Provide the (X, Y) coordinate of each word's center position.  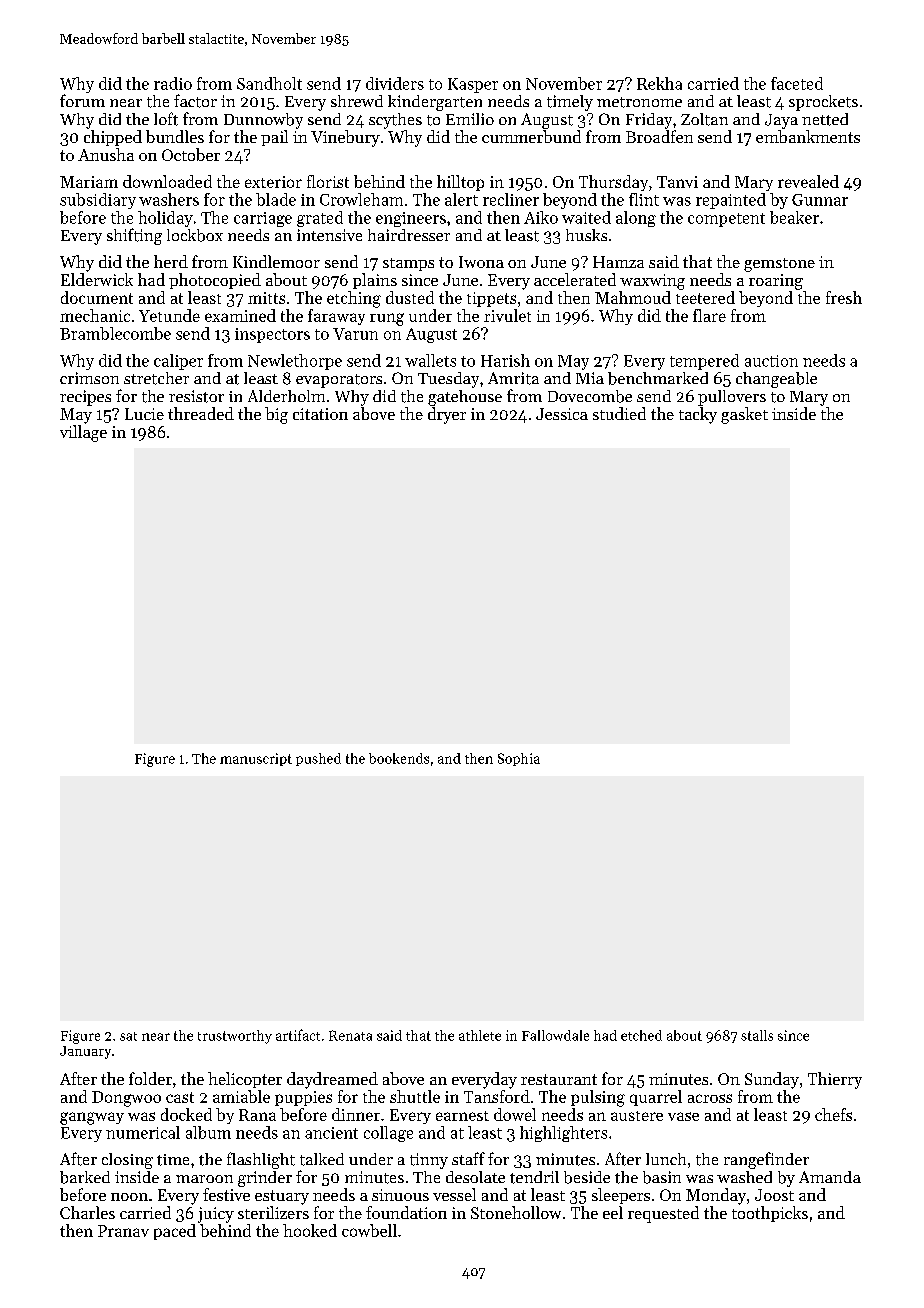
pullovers (732, 398)
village (83, 433)
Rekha (659, 83)
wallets (430, 360)
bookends (399, 758)
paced (175, 1232)
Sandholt (269, 83)
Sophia (519, 759)
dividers (395, 83)
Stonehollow (516, 1212)
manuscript (256, 759)
